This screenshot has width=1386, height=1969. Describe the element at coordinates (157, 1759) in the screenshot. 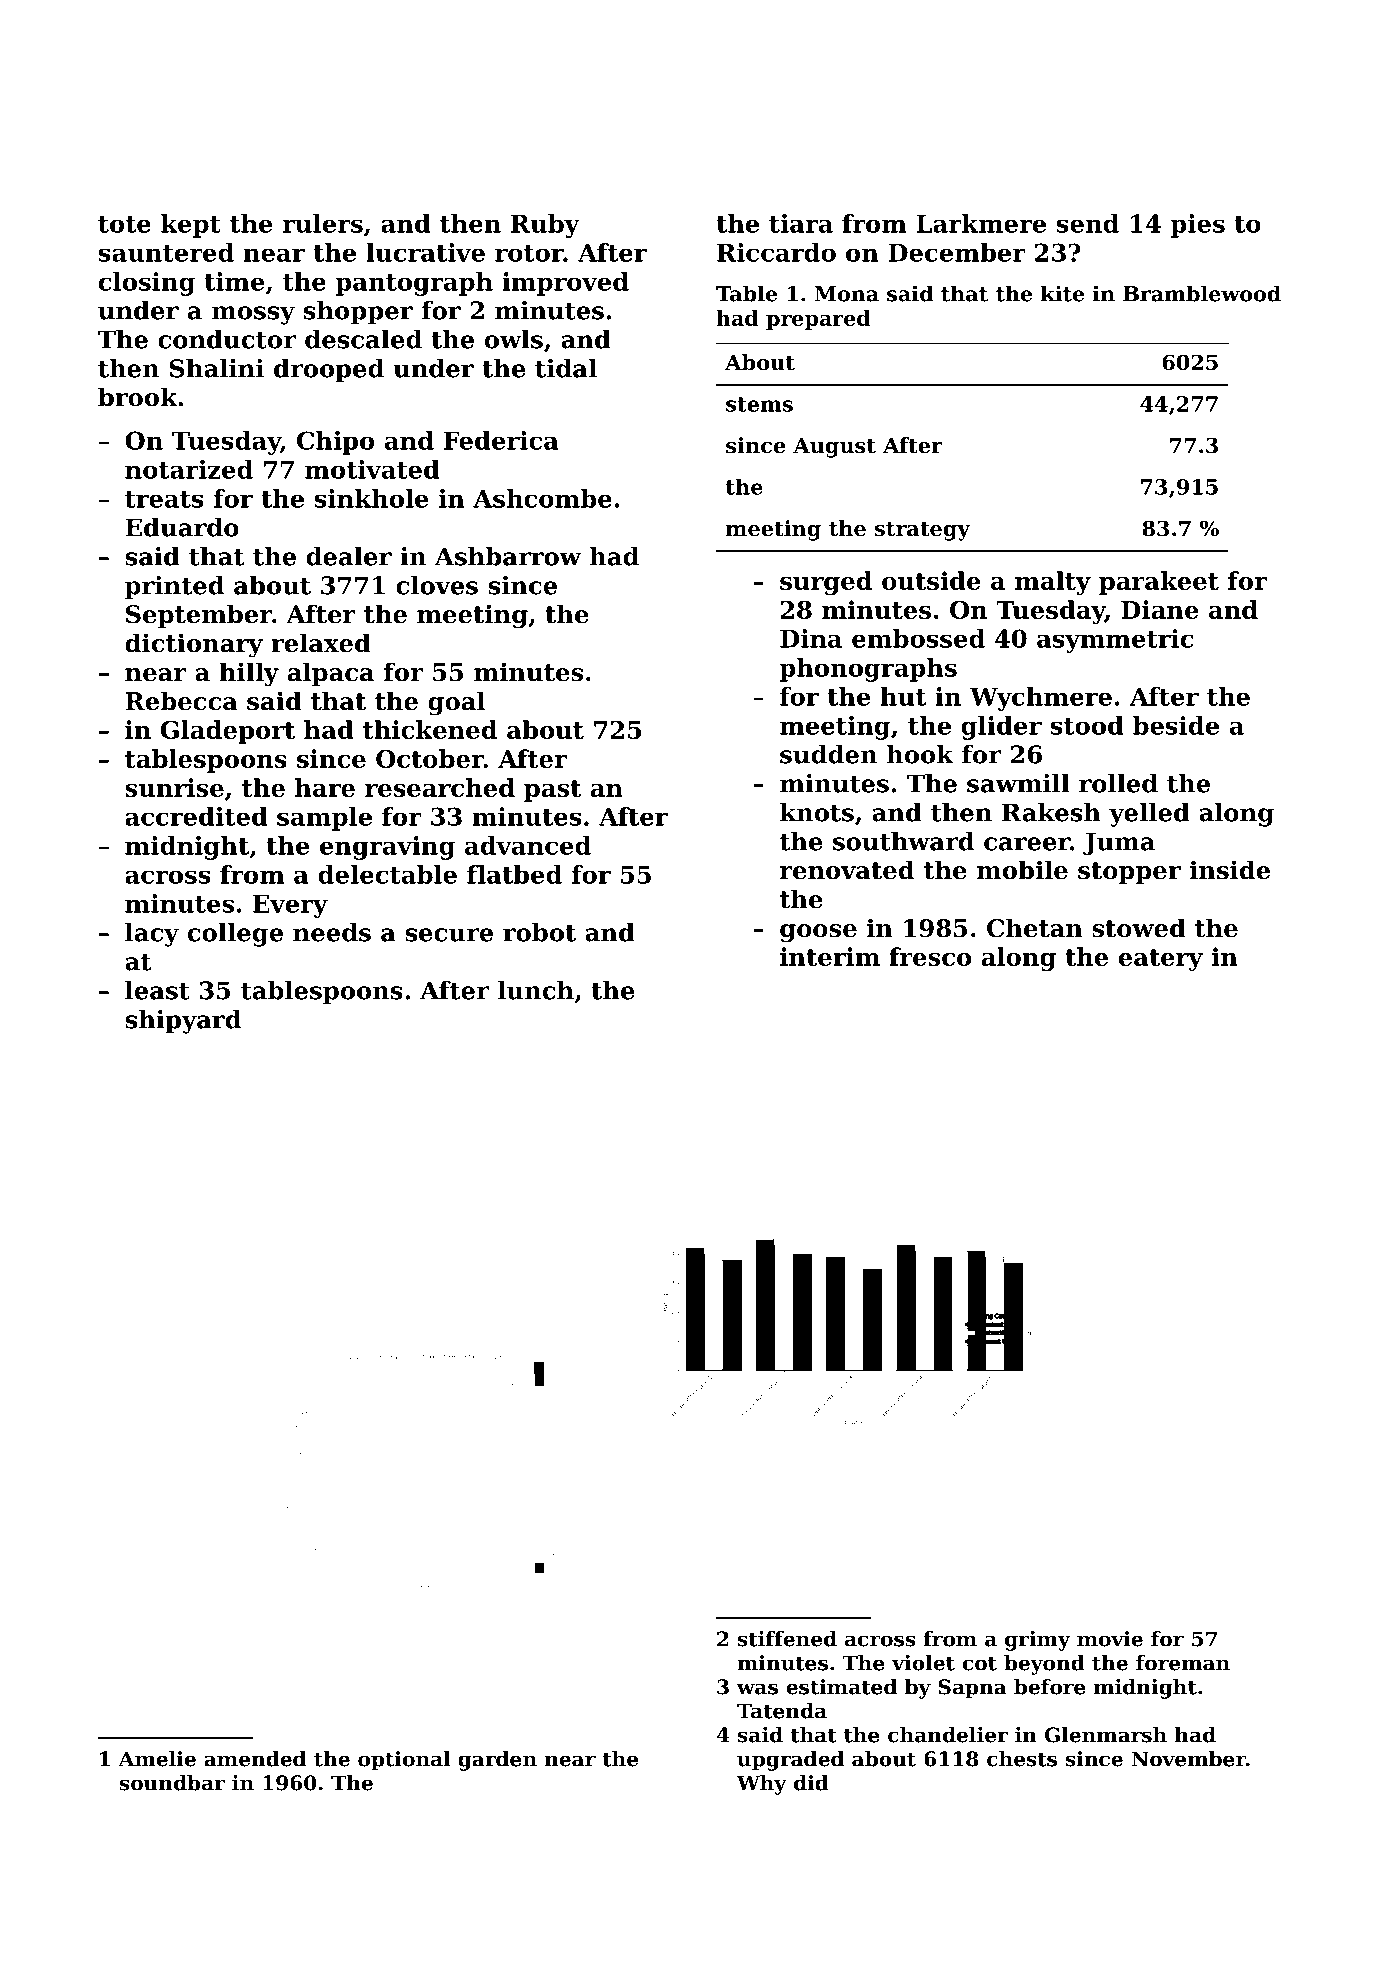

I see `Amelie` at that location.
